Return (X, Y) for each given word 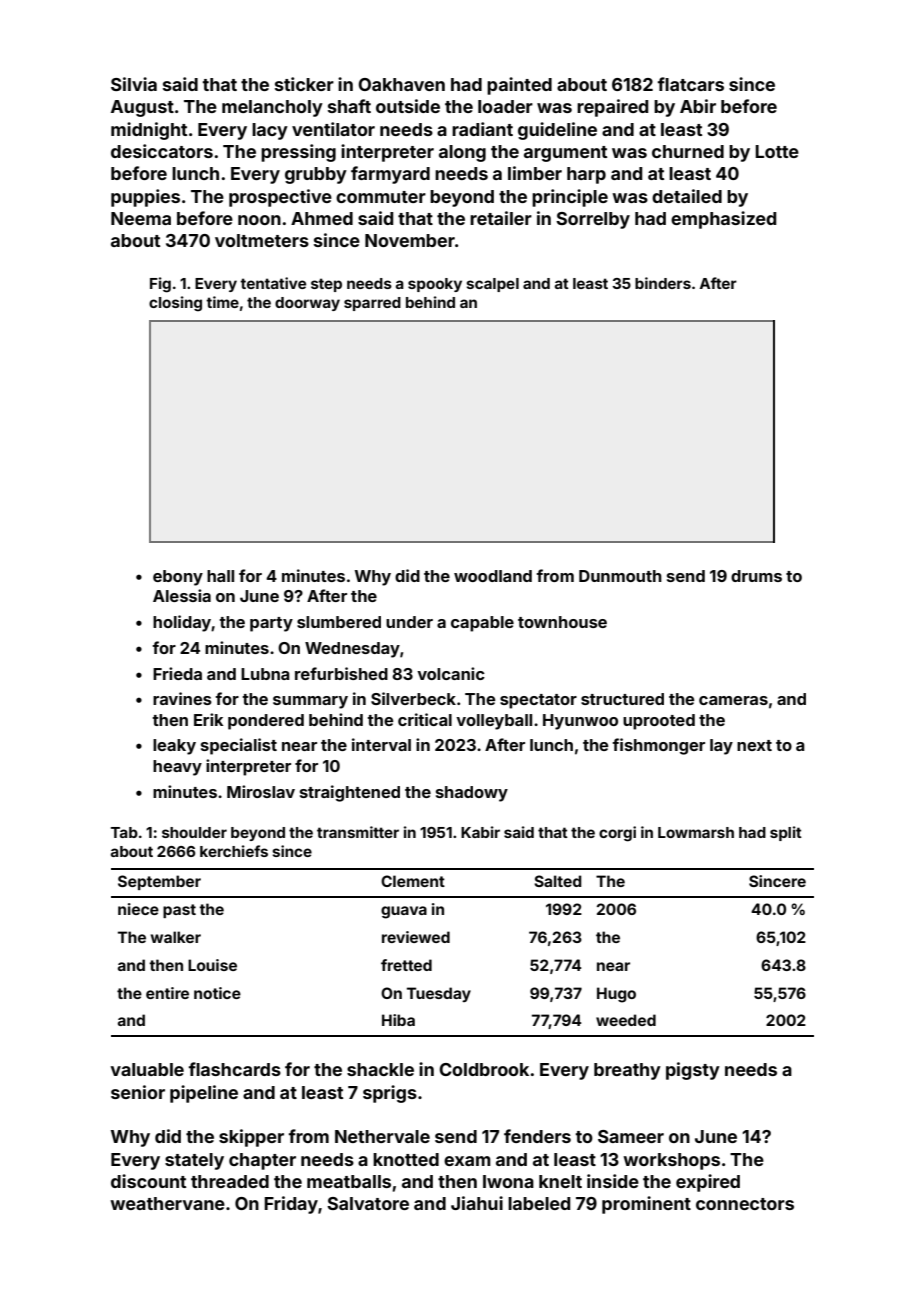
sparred (372, 304)
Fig (160, 285)
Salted (558, 881)
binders (663, 283)
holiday (182, 623)
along (462, 153)
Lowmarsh (696, 832)
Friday (291, 1205)
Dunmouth (620, 576)
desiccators (162, 151)
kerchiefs (234, 851)
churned (688, 151)
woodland (493, 576)
